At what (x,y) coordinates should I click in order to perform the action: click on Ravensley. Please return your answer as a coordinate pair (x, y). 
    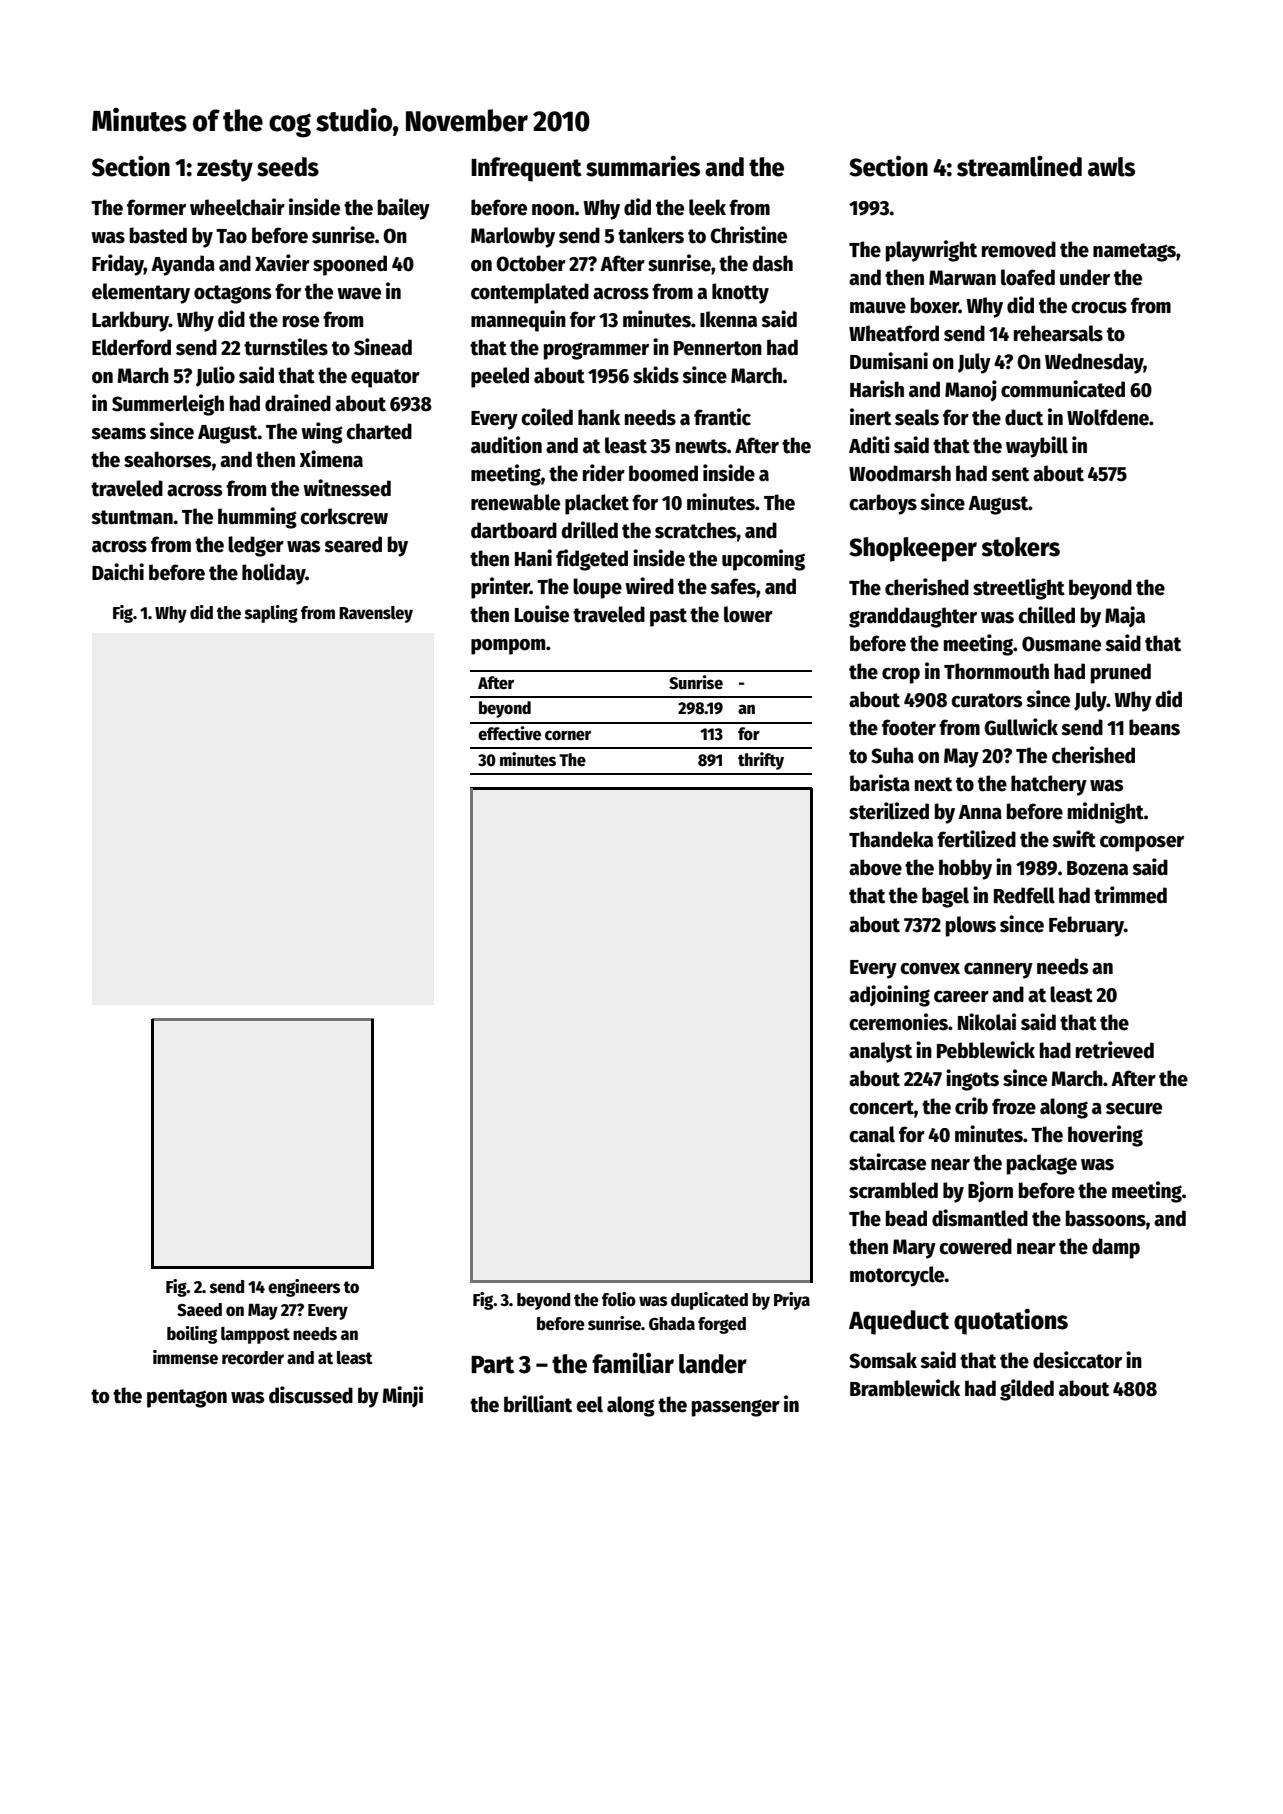
    Looking at the image, I should click on (376, 614).
